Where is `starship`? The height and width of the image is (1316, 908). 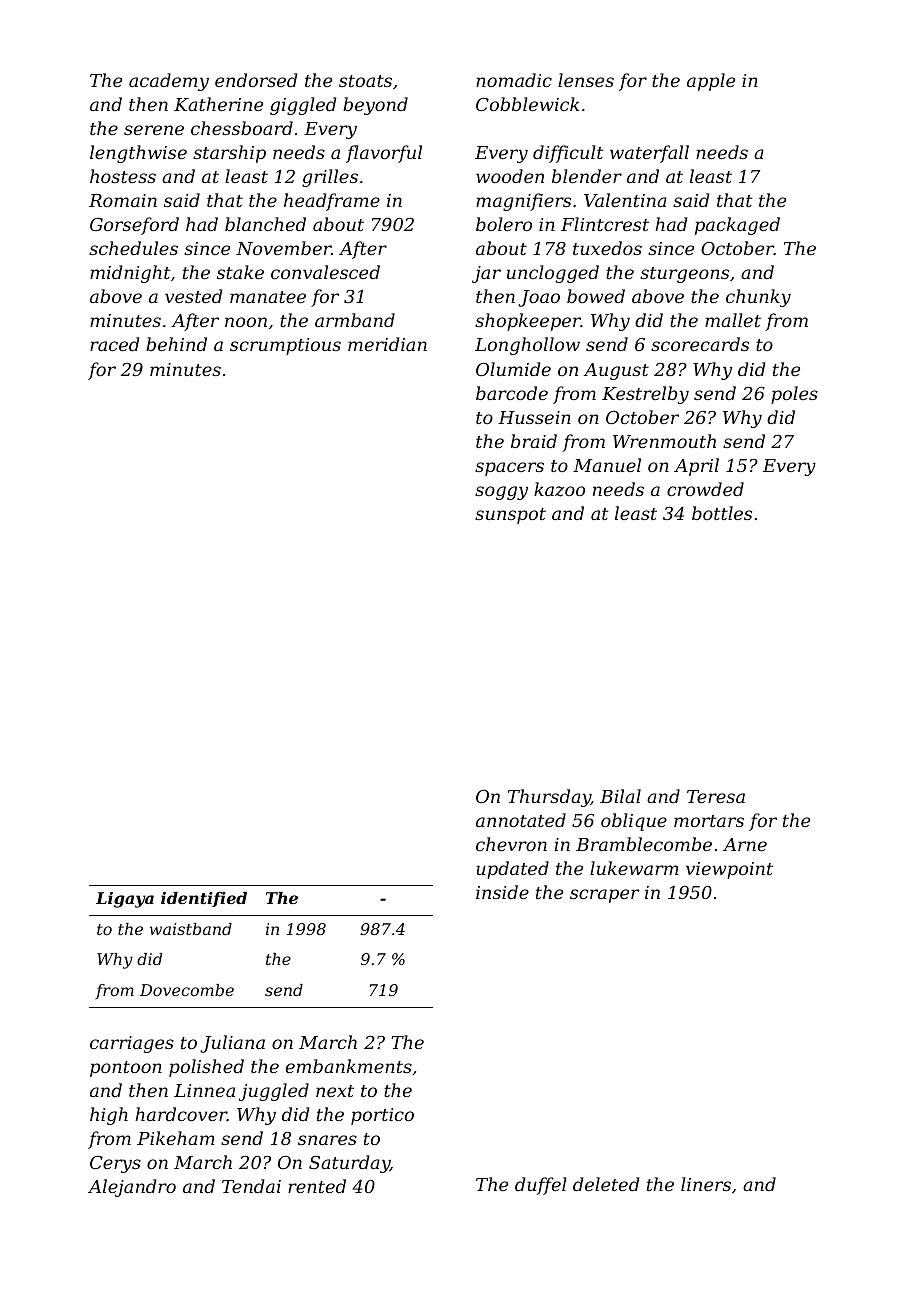 starship is located at coordinates (229, 154).
